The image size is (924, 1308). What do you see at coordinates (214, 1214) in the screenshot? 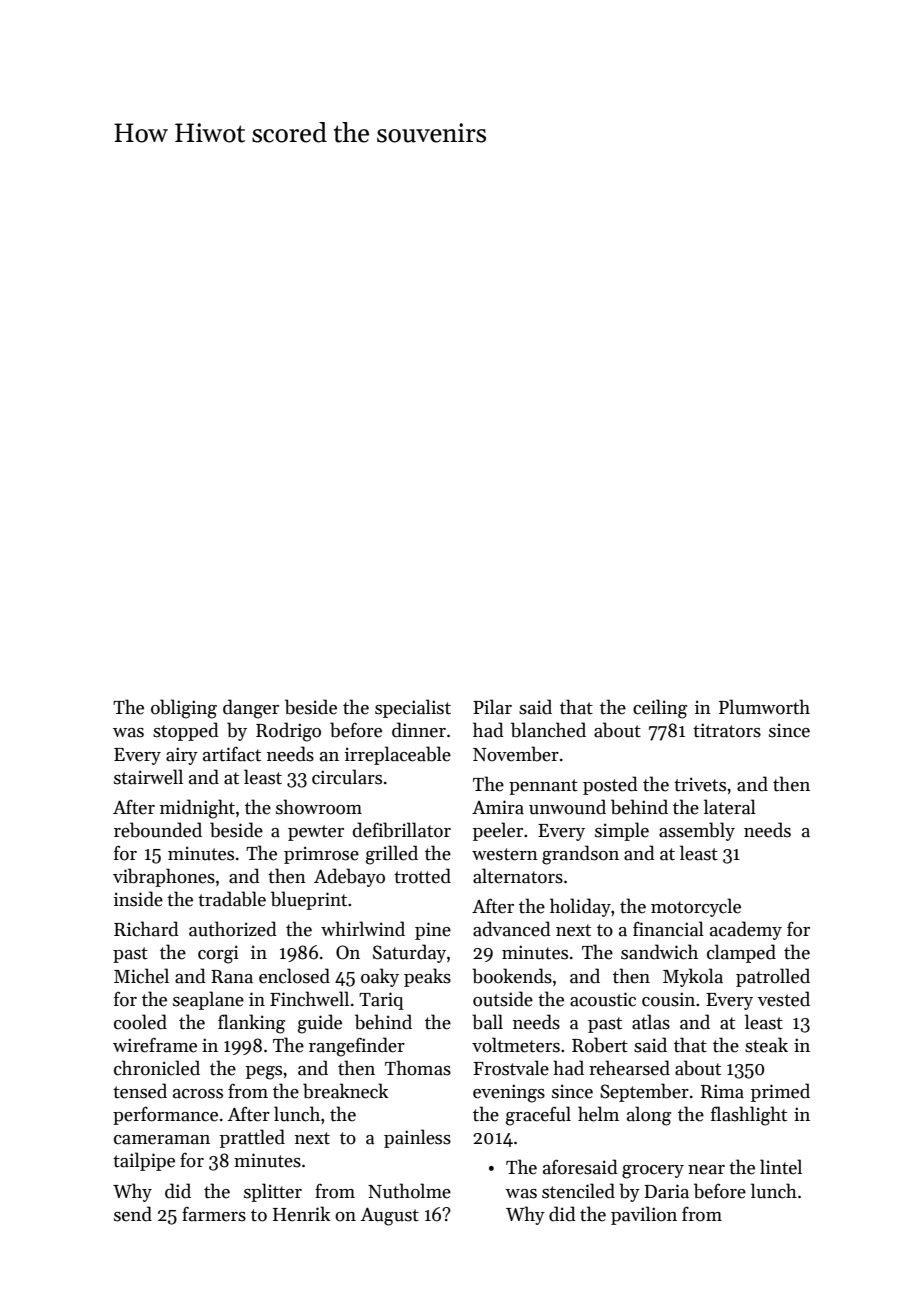
I see `farmers` at bounding box center [214, 1214].
